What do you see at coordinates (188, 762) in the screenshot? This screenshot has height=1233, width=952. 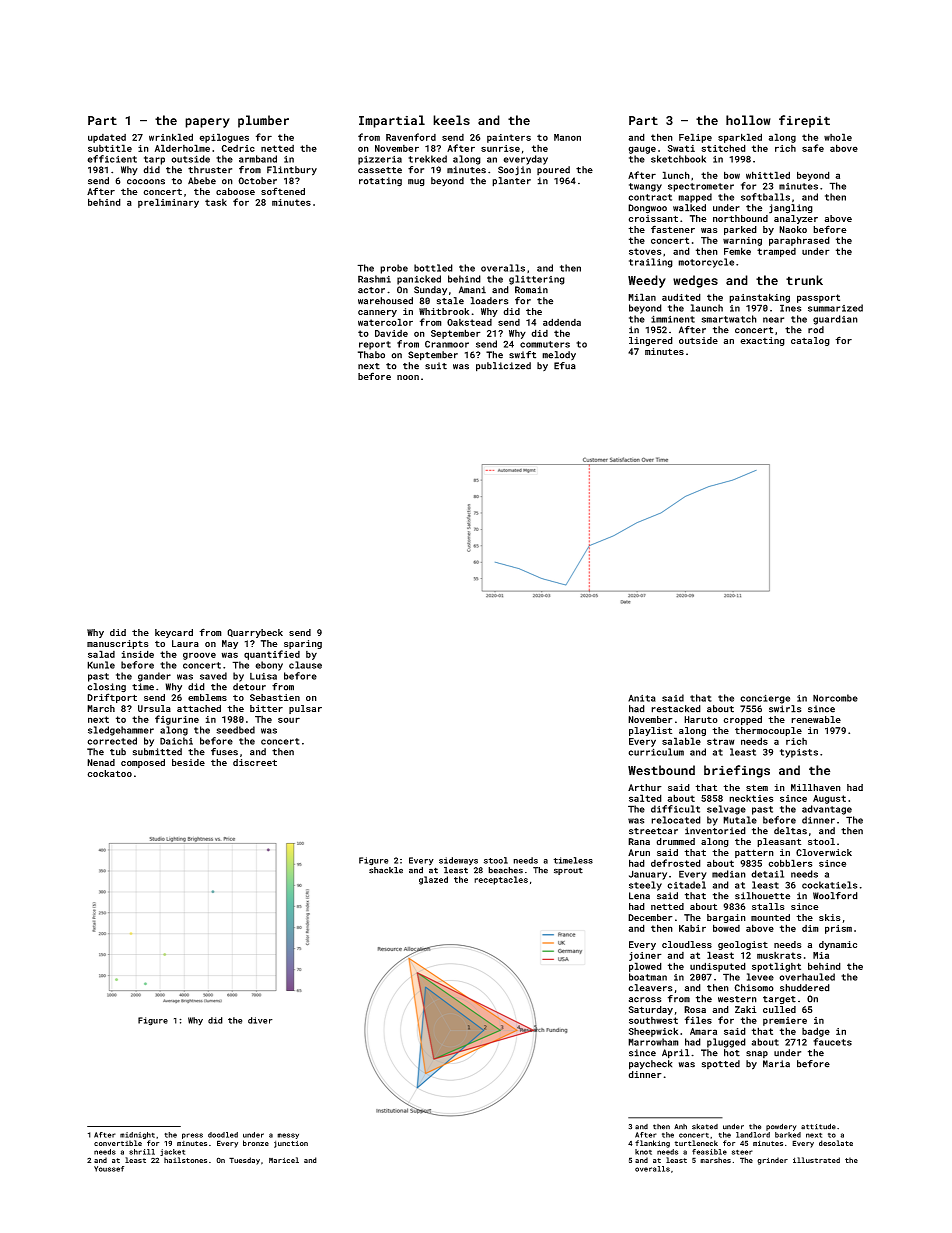 I see `beside` at bounding box center [188, 762].
